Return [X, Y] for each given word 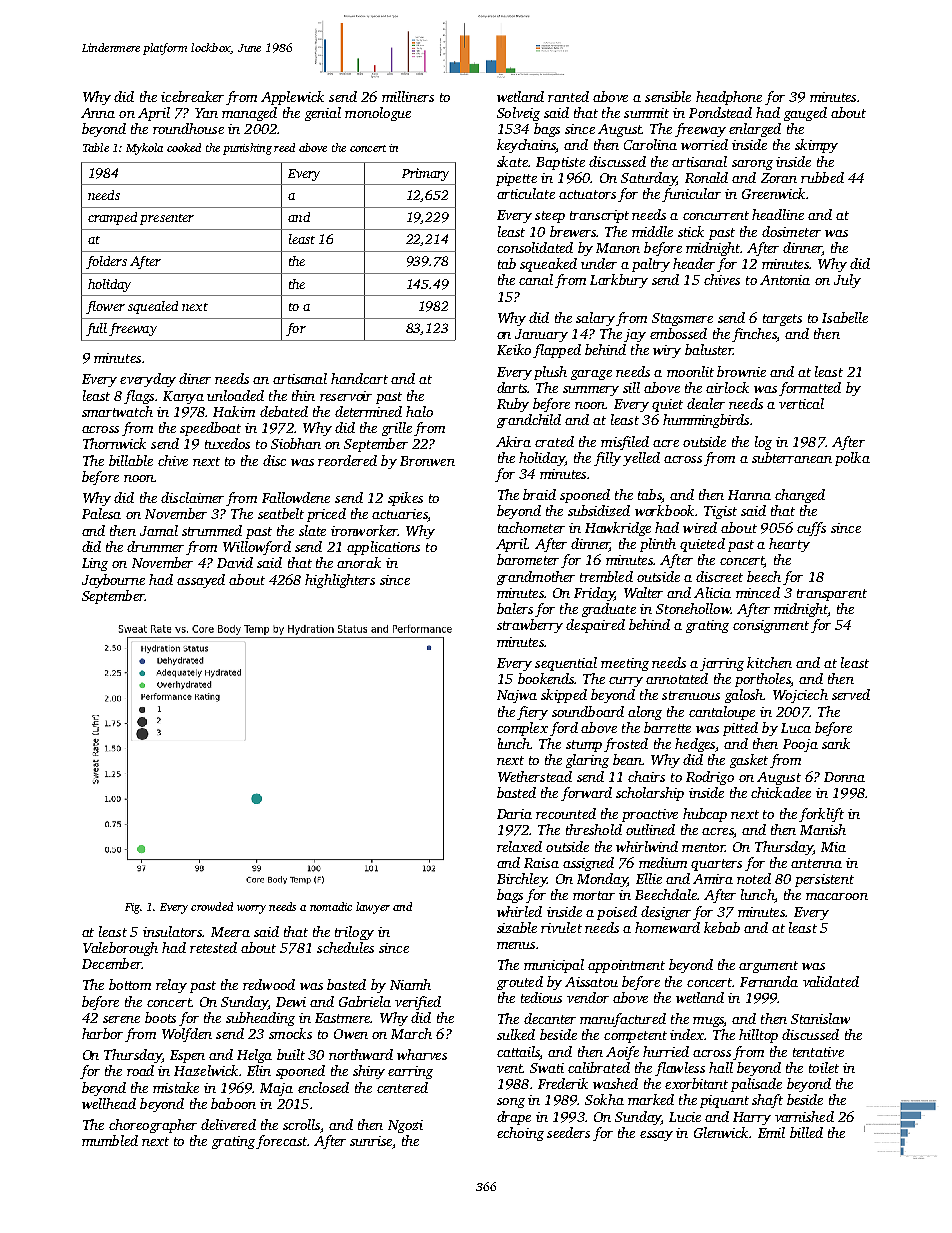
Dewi [291, 1002]
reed [284, 147]
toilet [824, 1067]
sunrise [371, 1141]
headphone [729, 98]
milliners [408, 96]
